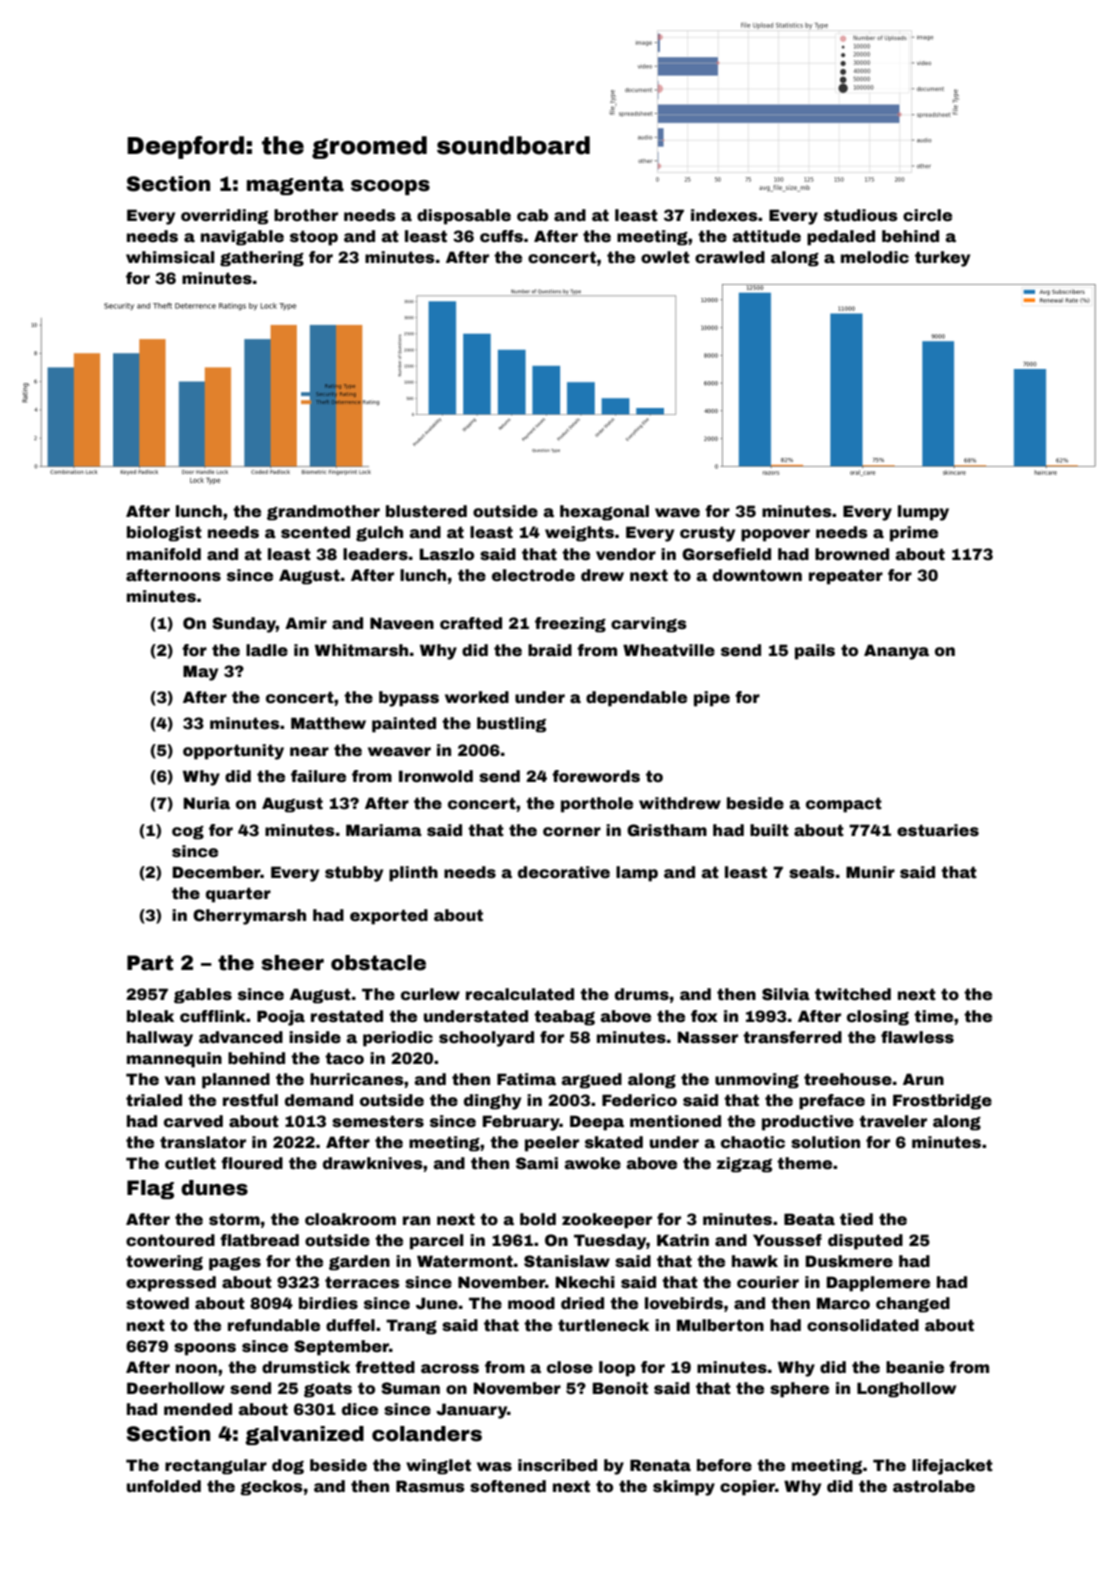  What do you see at coordinates (164, 554) in the screenshot?
I see `manifold` at bounding box center [164, 554].
